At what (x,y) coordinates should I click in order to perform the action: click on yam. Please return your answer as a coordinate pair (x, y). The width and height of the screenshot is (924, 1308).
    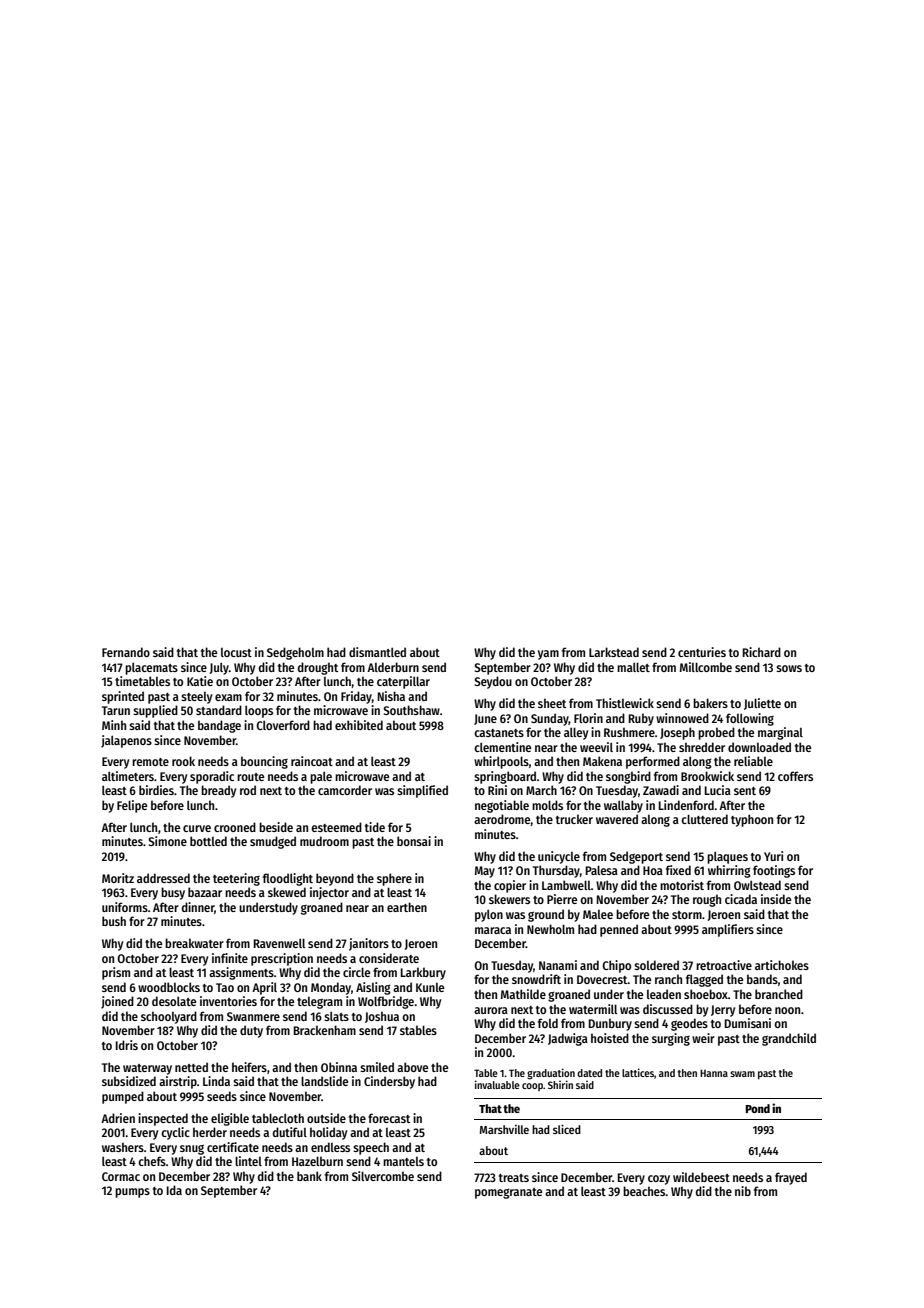
    Looking at the image, I should click on (548, 655).
